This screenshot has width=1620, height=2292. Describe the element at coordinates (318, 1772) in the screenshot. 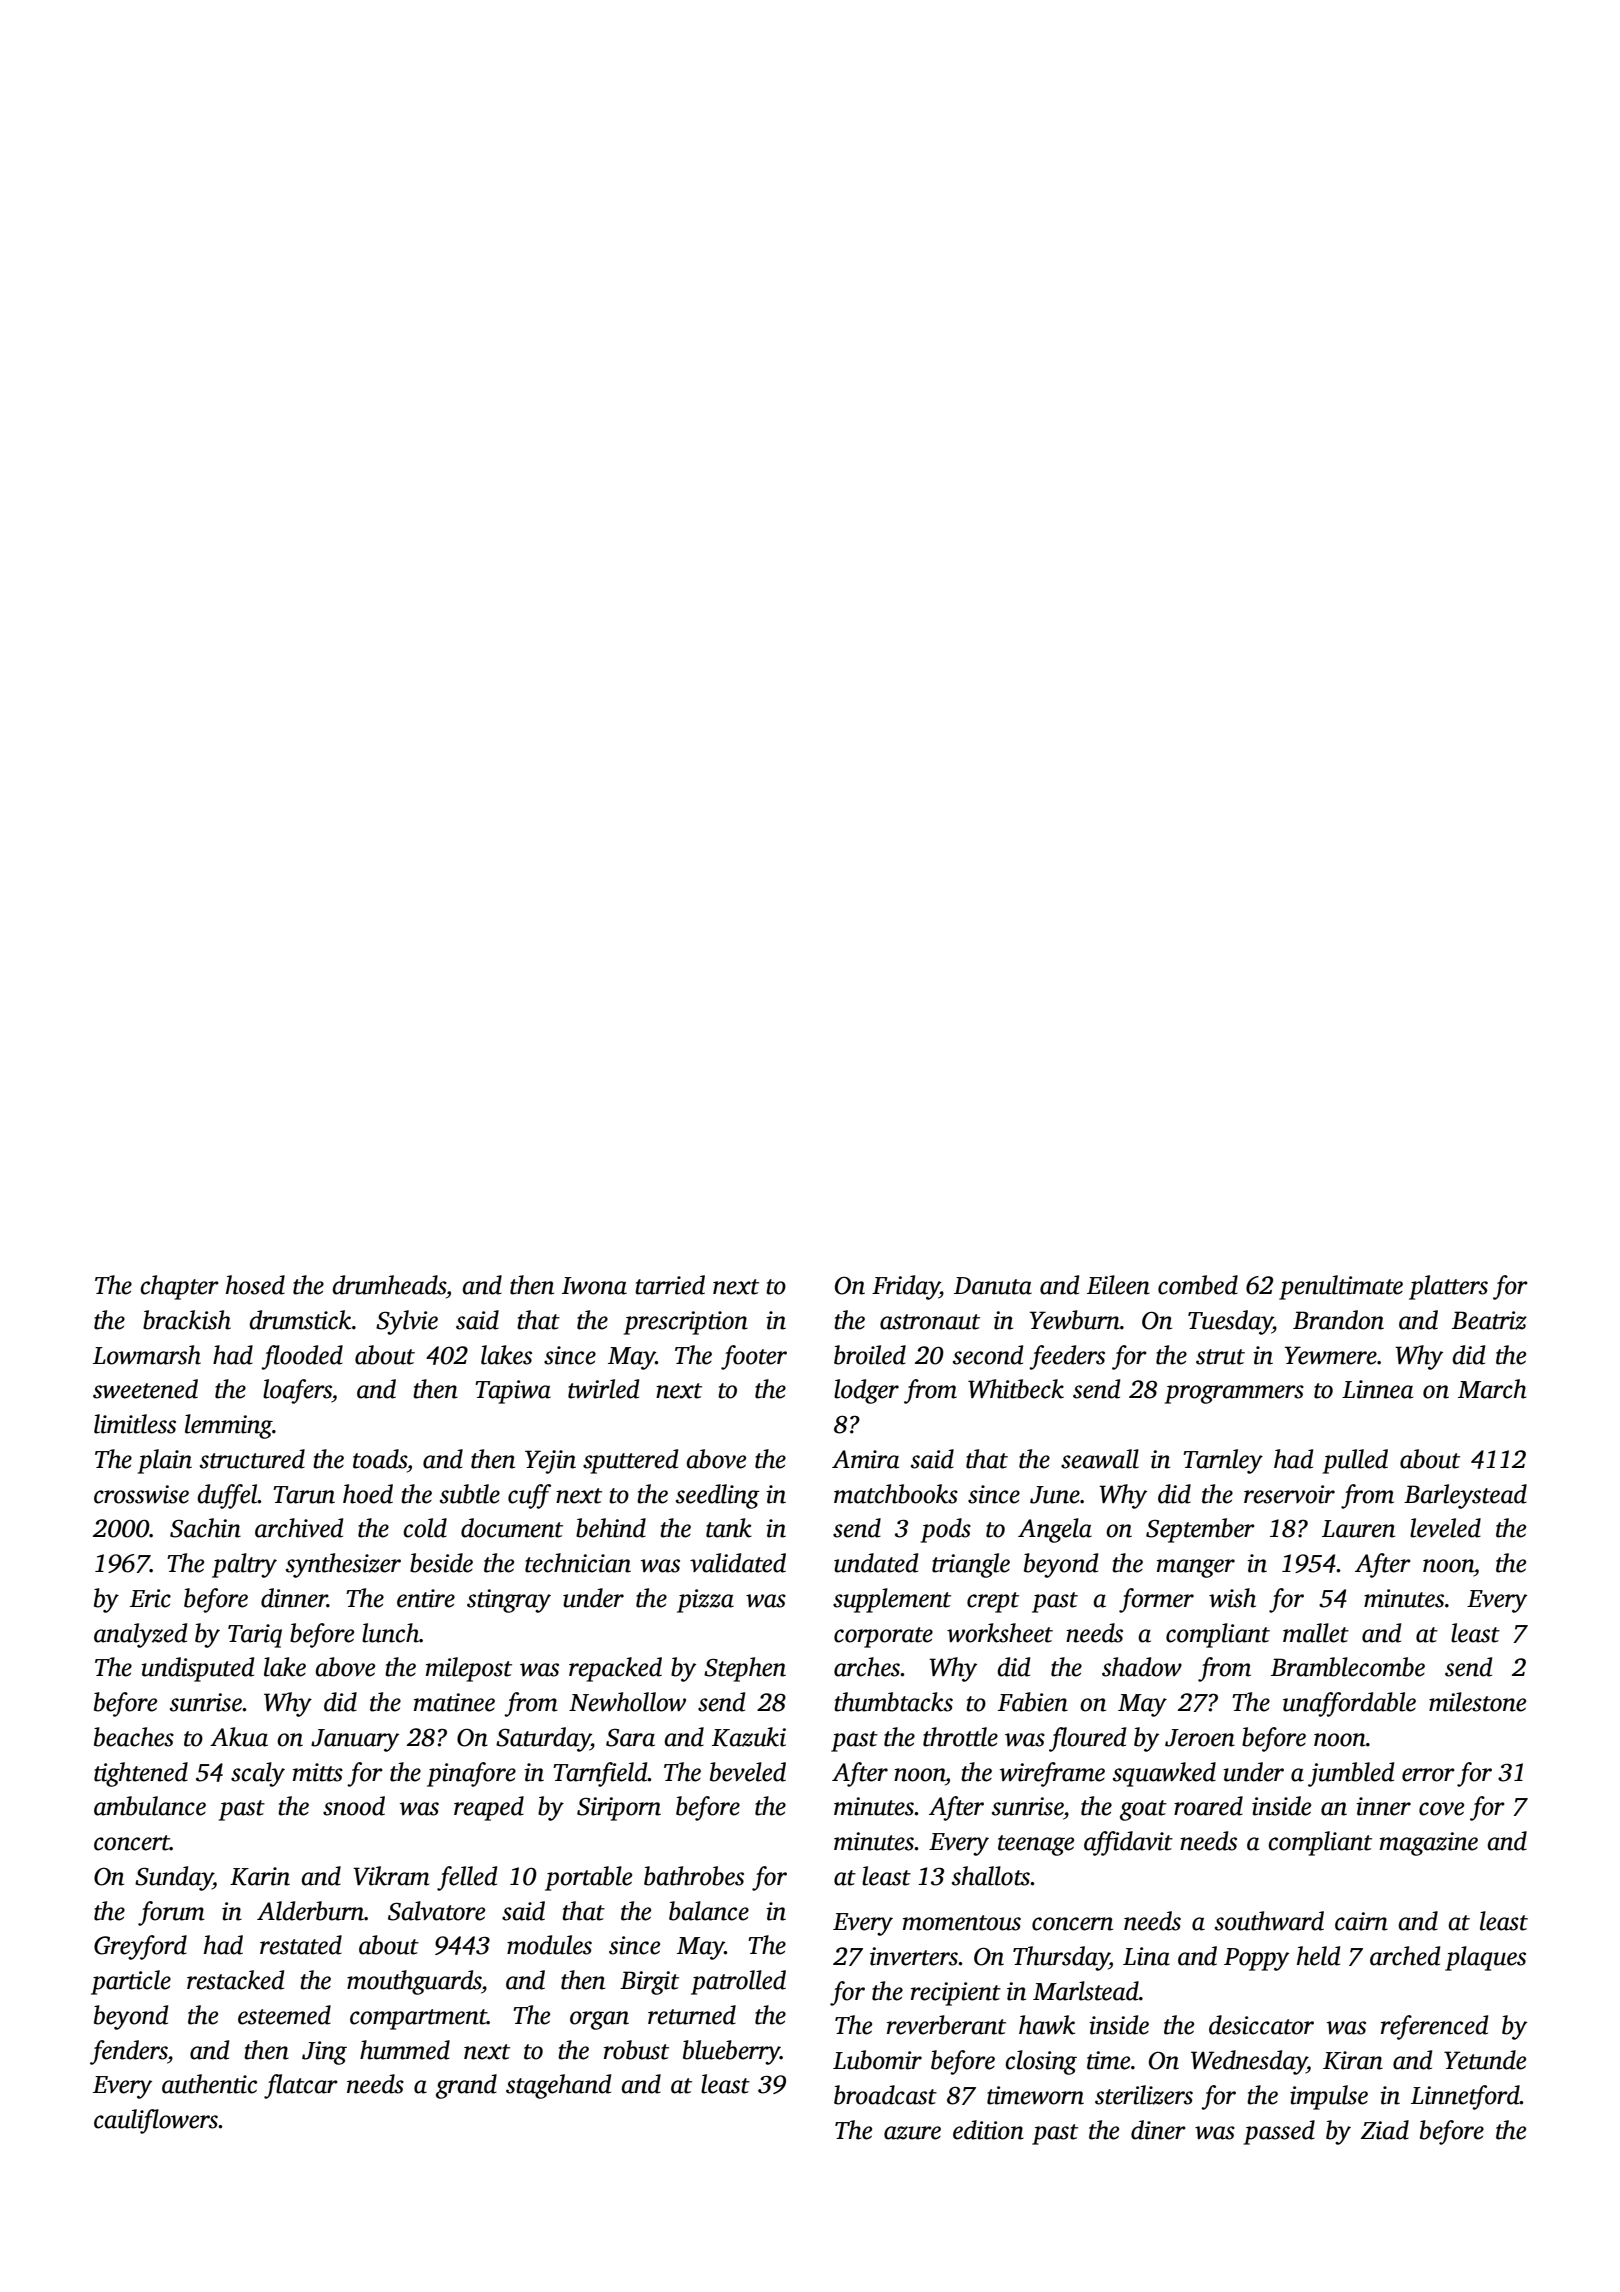

I see `mitts` at that location.
